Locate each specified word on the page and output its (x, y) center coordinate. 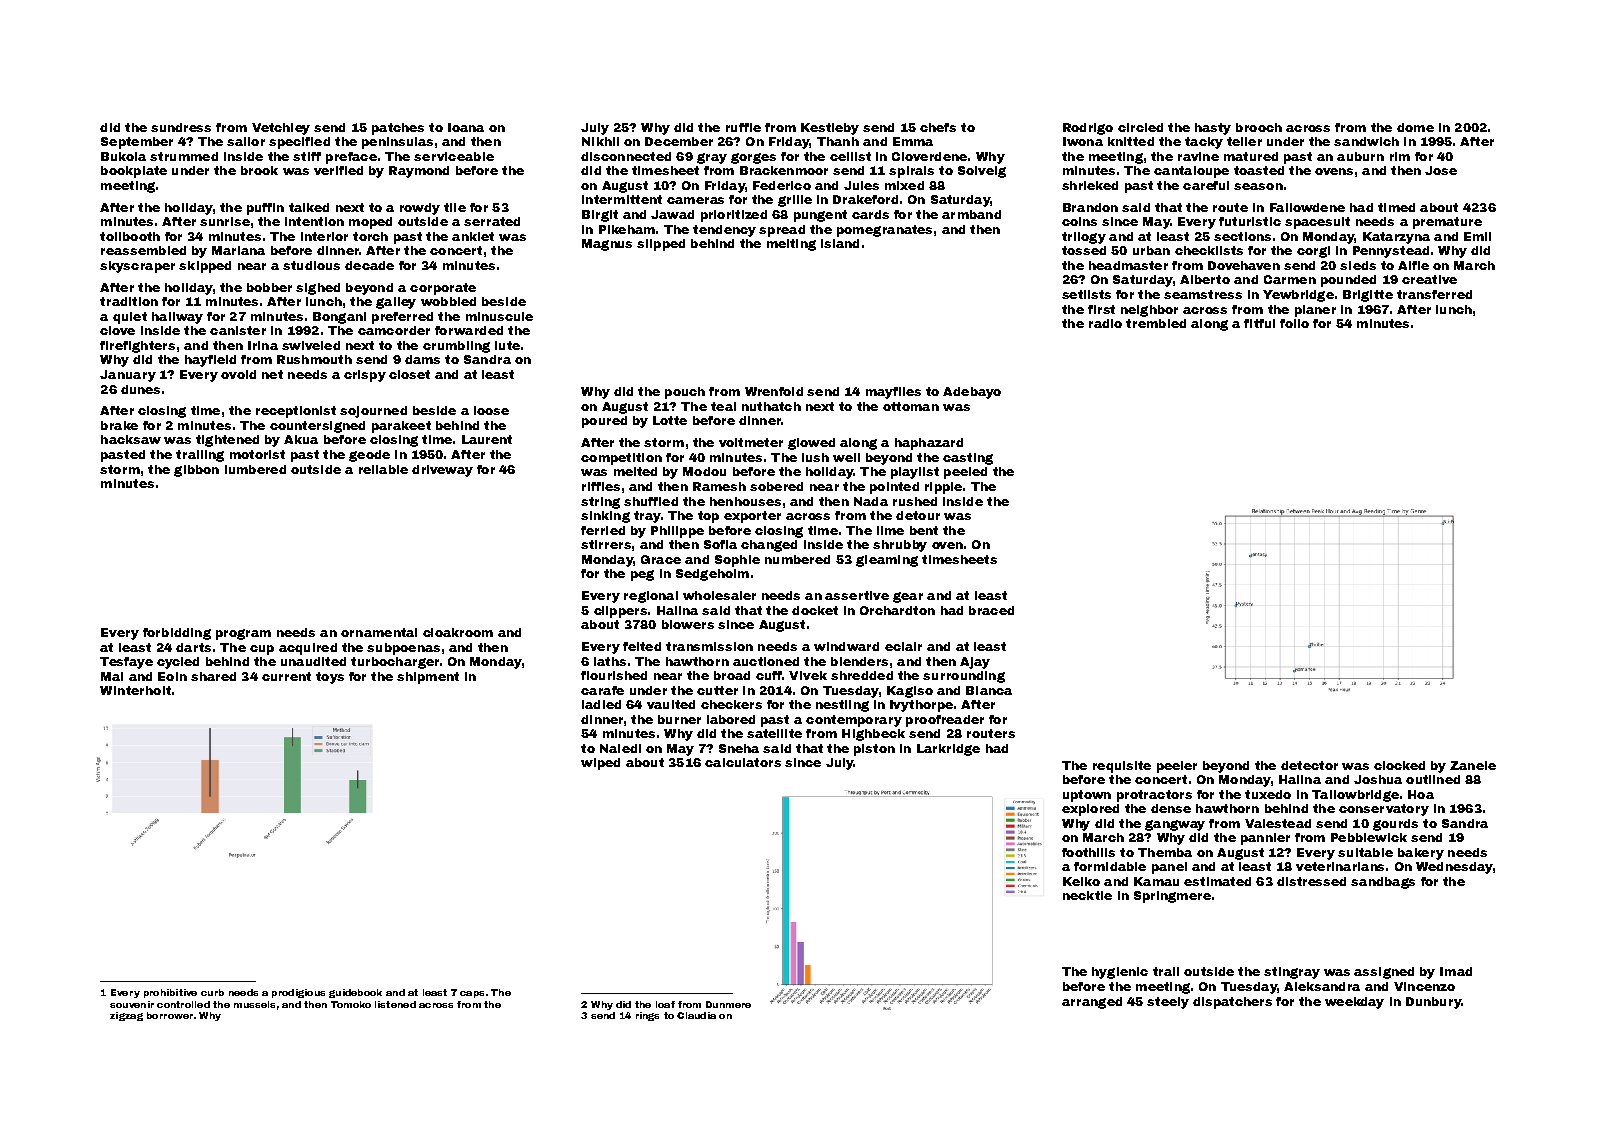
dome (1415, 127)
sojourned (373, 412)
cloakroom (458, 632)
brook (259, 170)
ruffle (743, 127)
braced (991, 610)
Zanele (1473, 765)
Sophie (737, 561)
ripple (943, 488)
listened (395, 1004)
